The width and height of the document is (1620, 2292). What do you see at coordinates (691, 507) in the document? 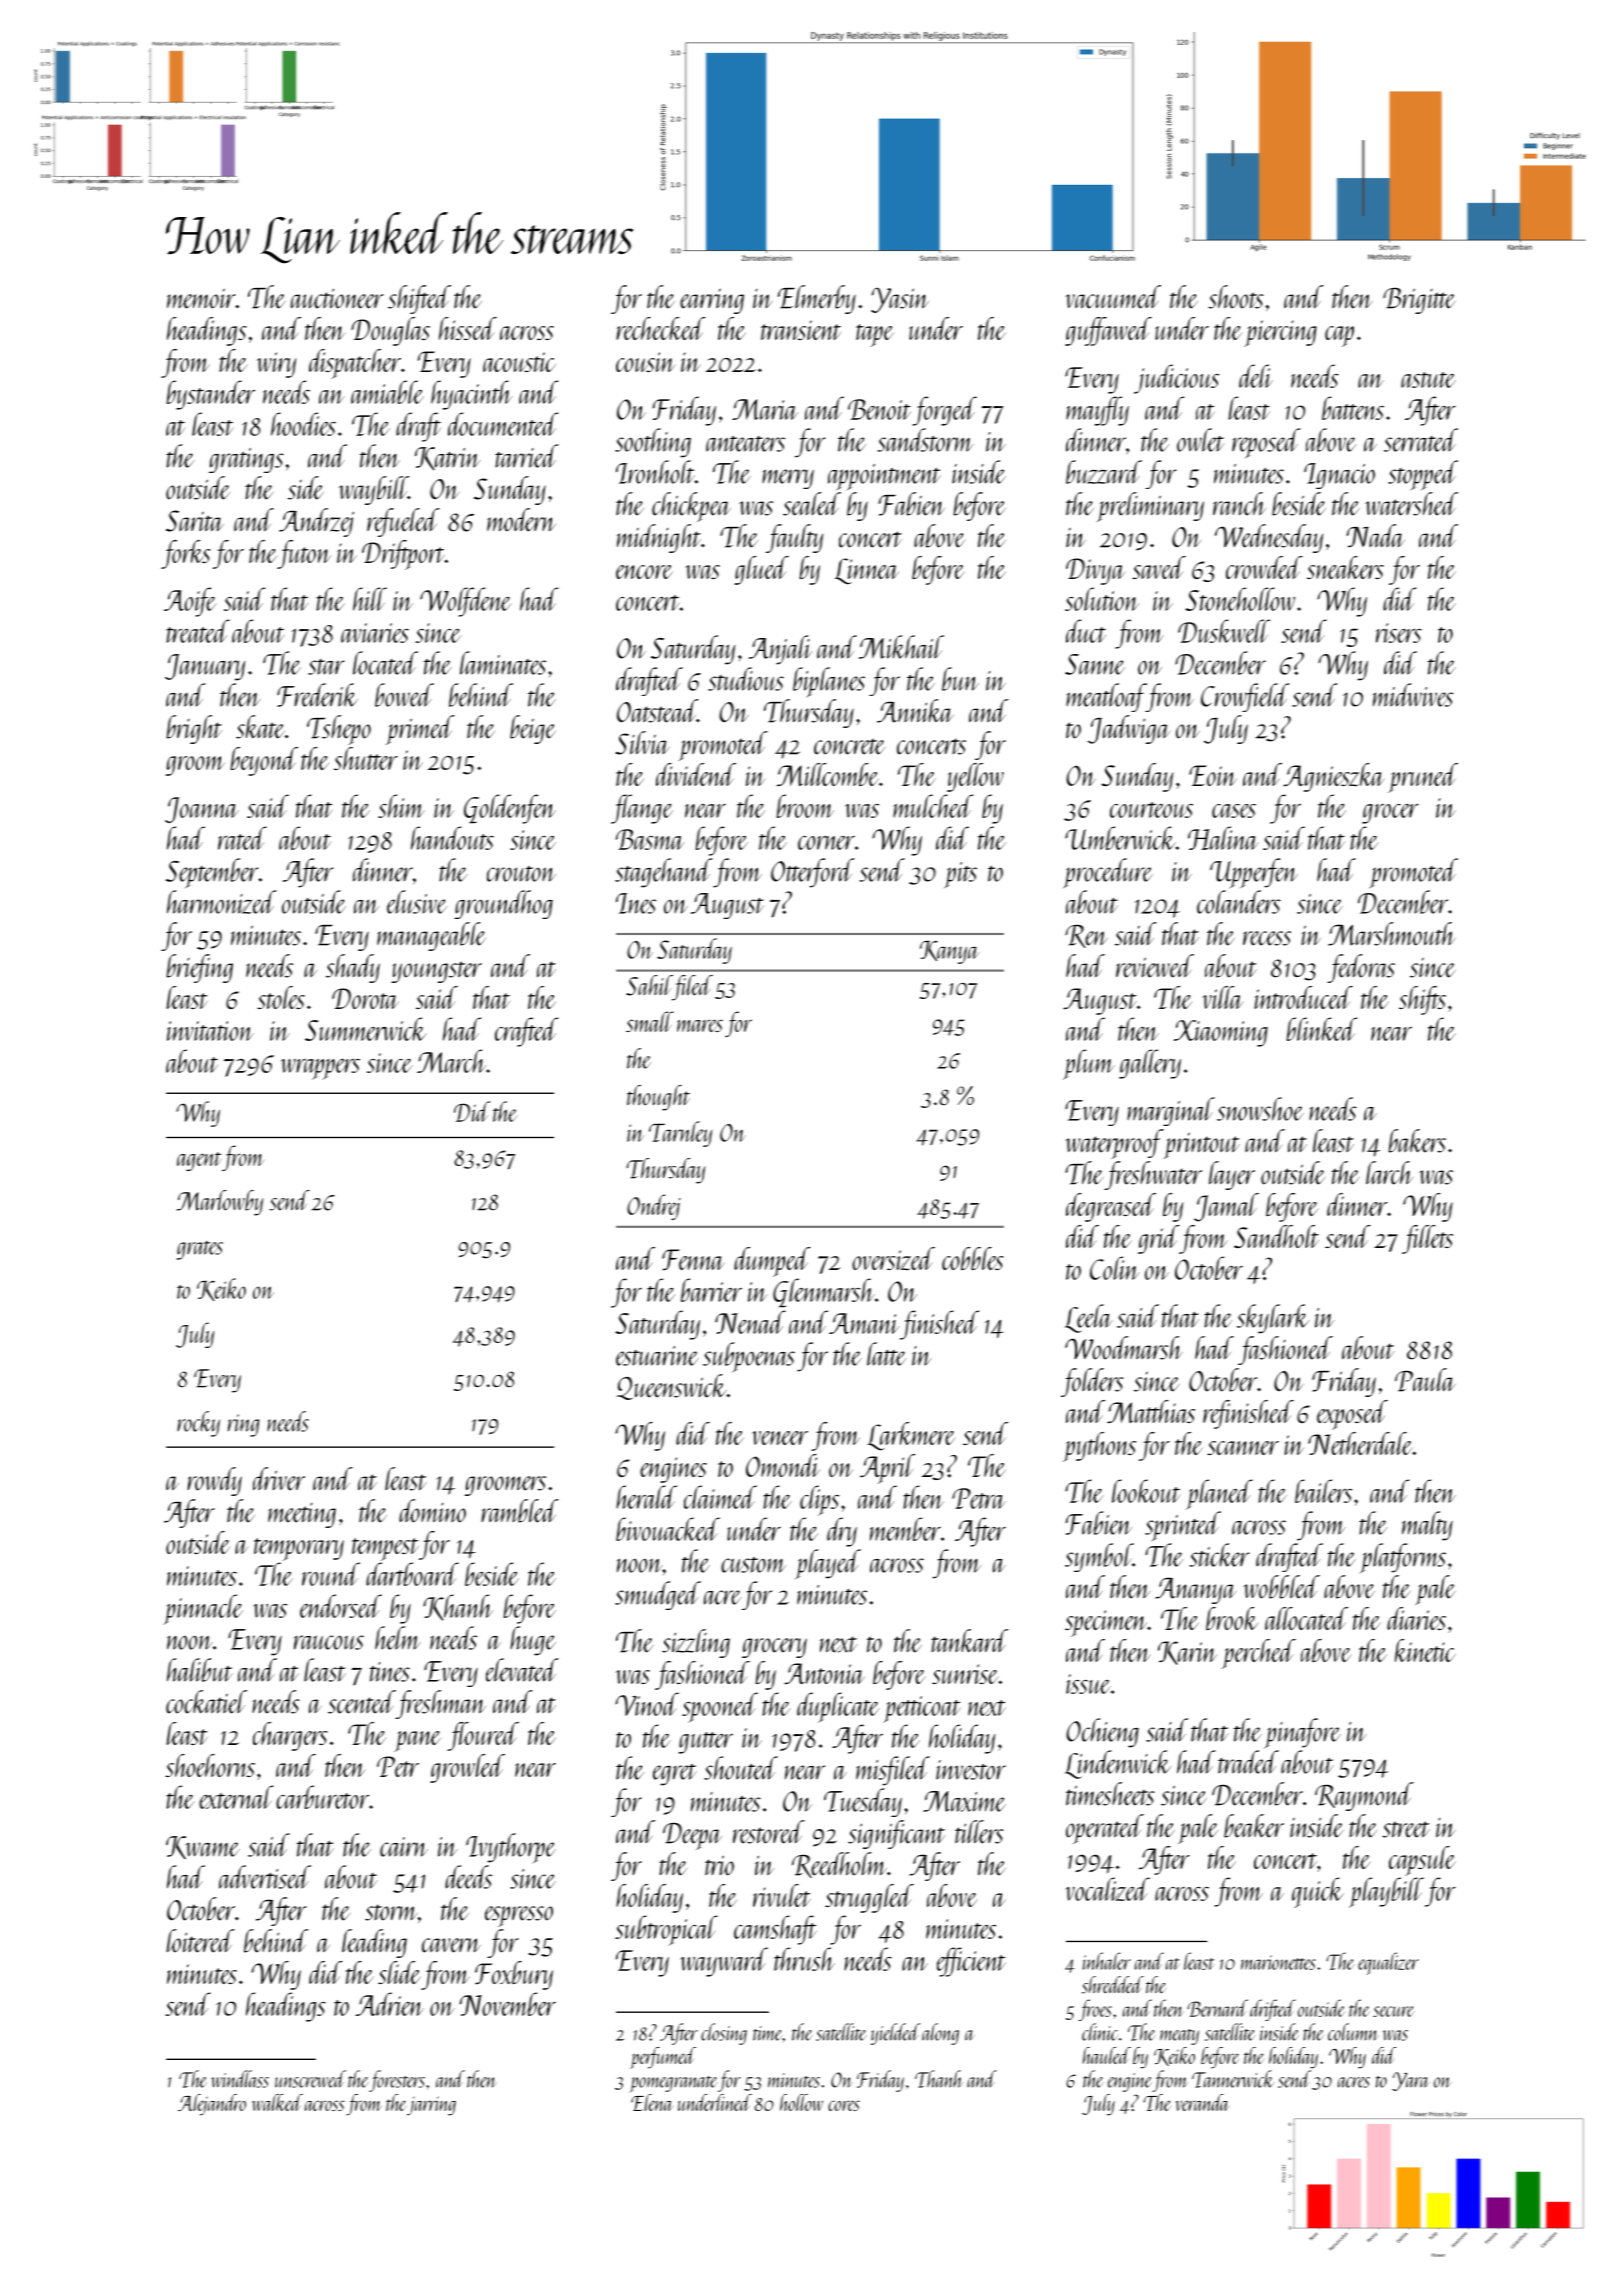
I see `chickpea` at bounding box center [691, 507].
